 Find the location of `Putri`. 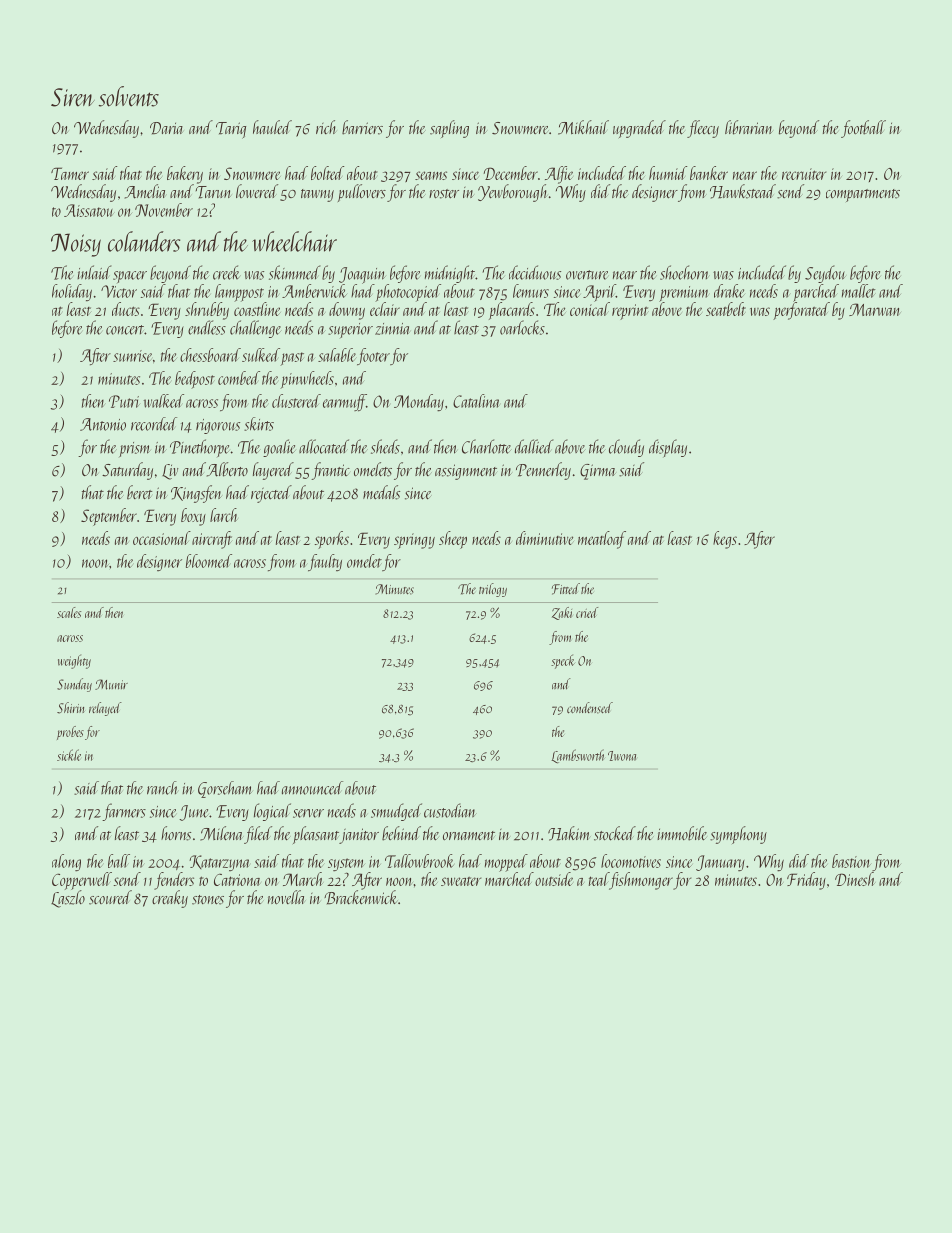

Putri is located at coordinates (124, 401).
